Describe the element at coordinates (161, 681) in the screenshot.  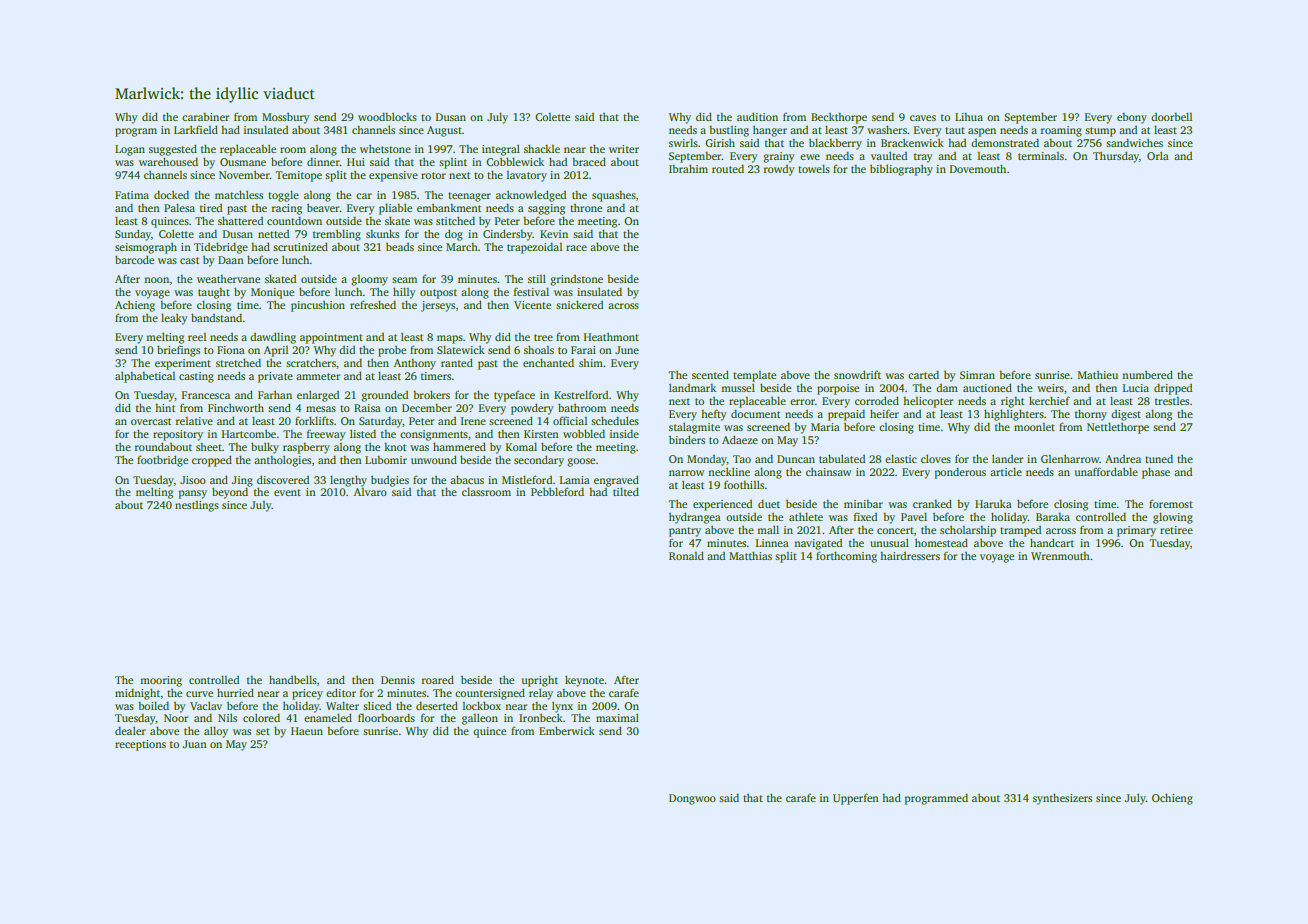
I see `mooring` at that location.
